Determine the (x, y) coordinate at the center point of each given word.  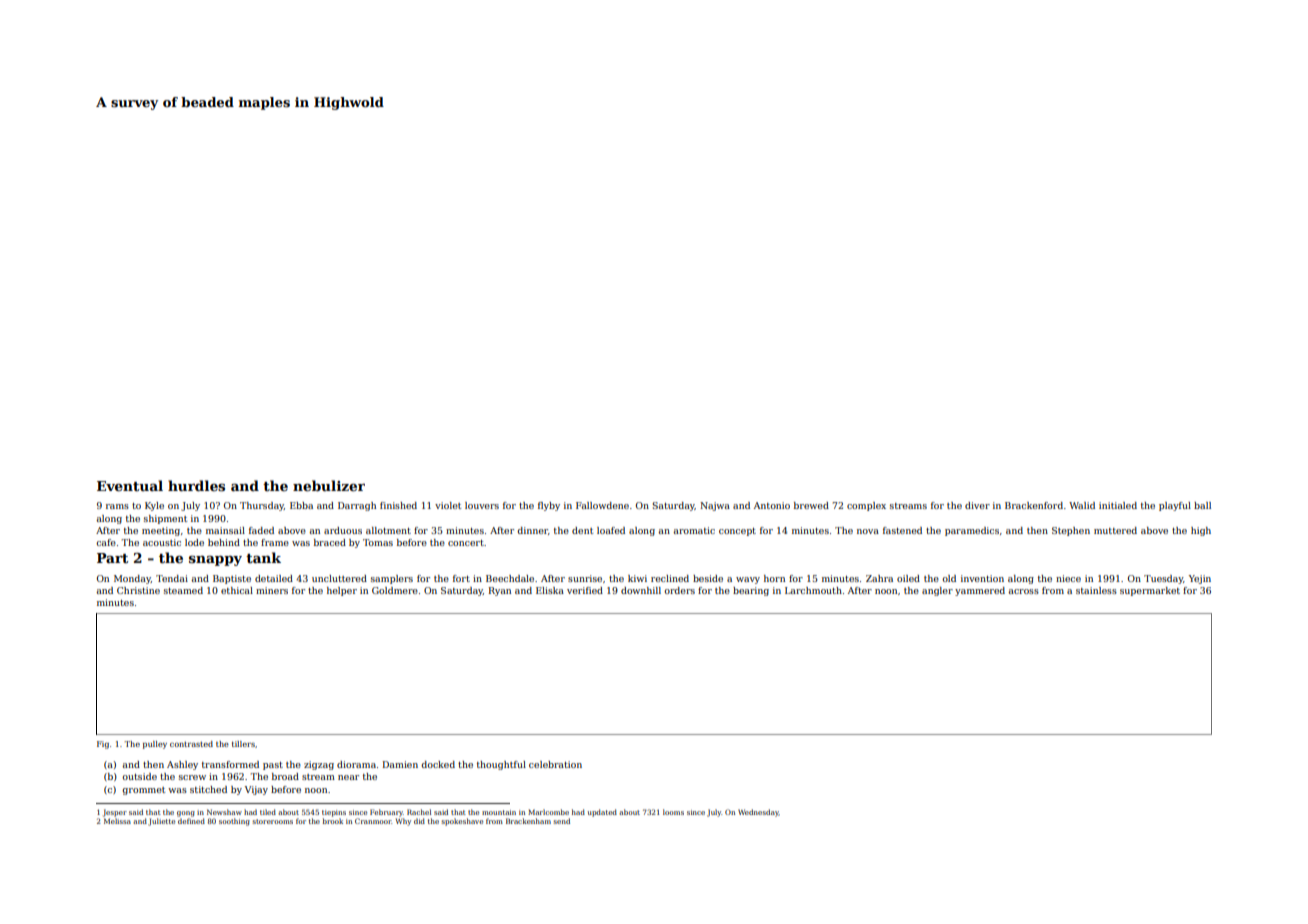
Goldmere (395, 590)
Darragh (357, 506)
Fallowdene (602, 505)
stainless (1096, 590)
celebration (555, 764)
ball (1202, 505)
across (1023, 591)
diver (977, 505)
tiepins (334, 813)
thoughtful (501, 765)
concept (737, 532)
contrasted (191, 744)
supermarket (1150, 591)
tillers (243, 744)
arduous (343, 530)
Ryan (500, 591)
